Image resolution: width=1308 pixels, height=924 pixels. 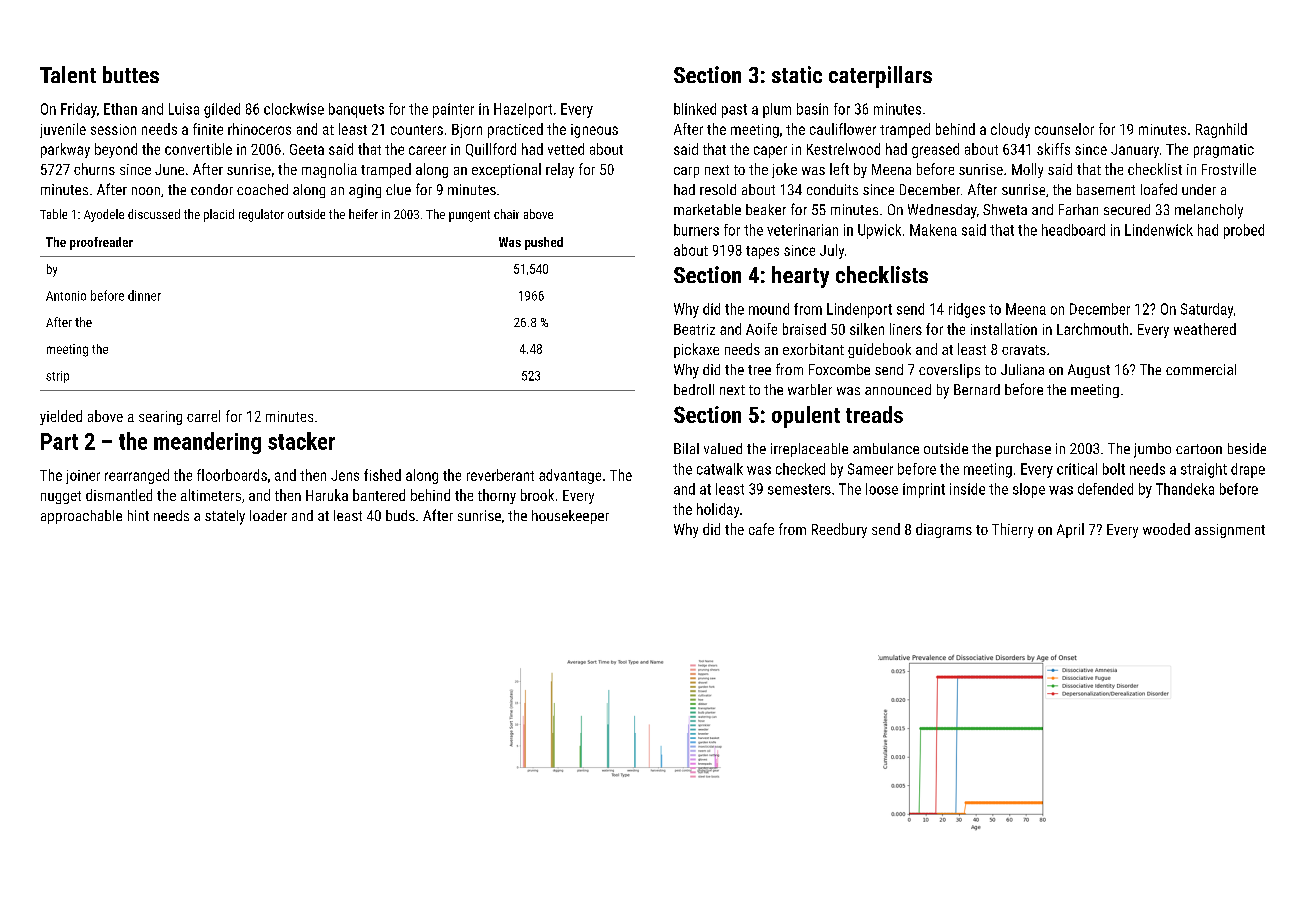 What do you see at coordinates (734, 111) in the screenshot?
I see `past` at bounding box center [734, 111].
